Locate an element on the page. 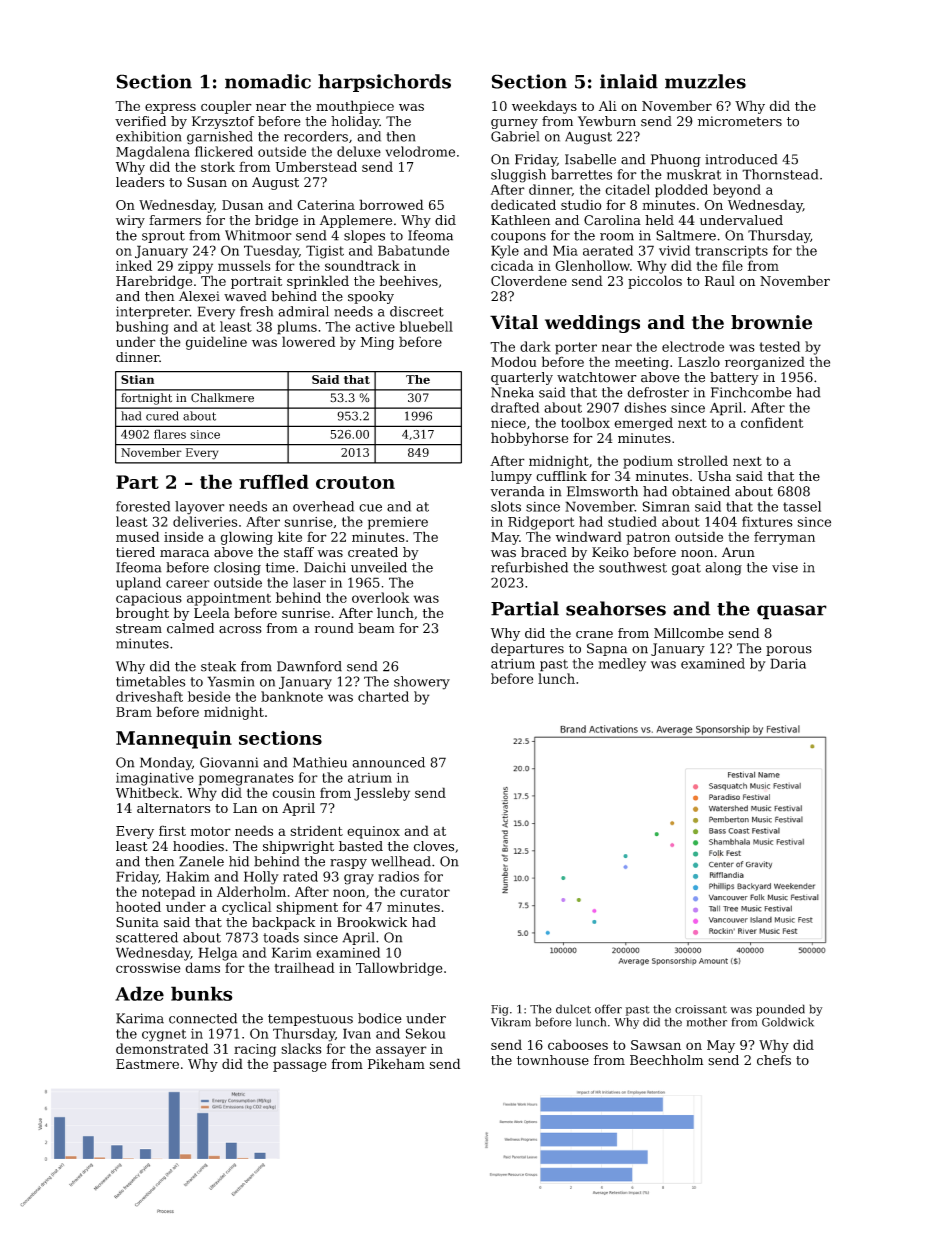 The image size is (952, 1233). hobbyhorse is located at coordinates (529, 439).
